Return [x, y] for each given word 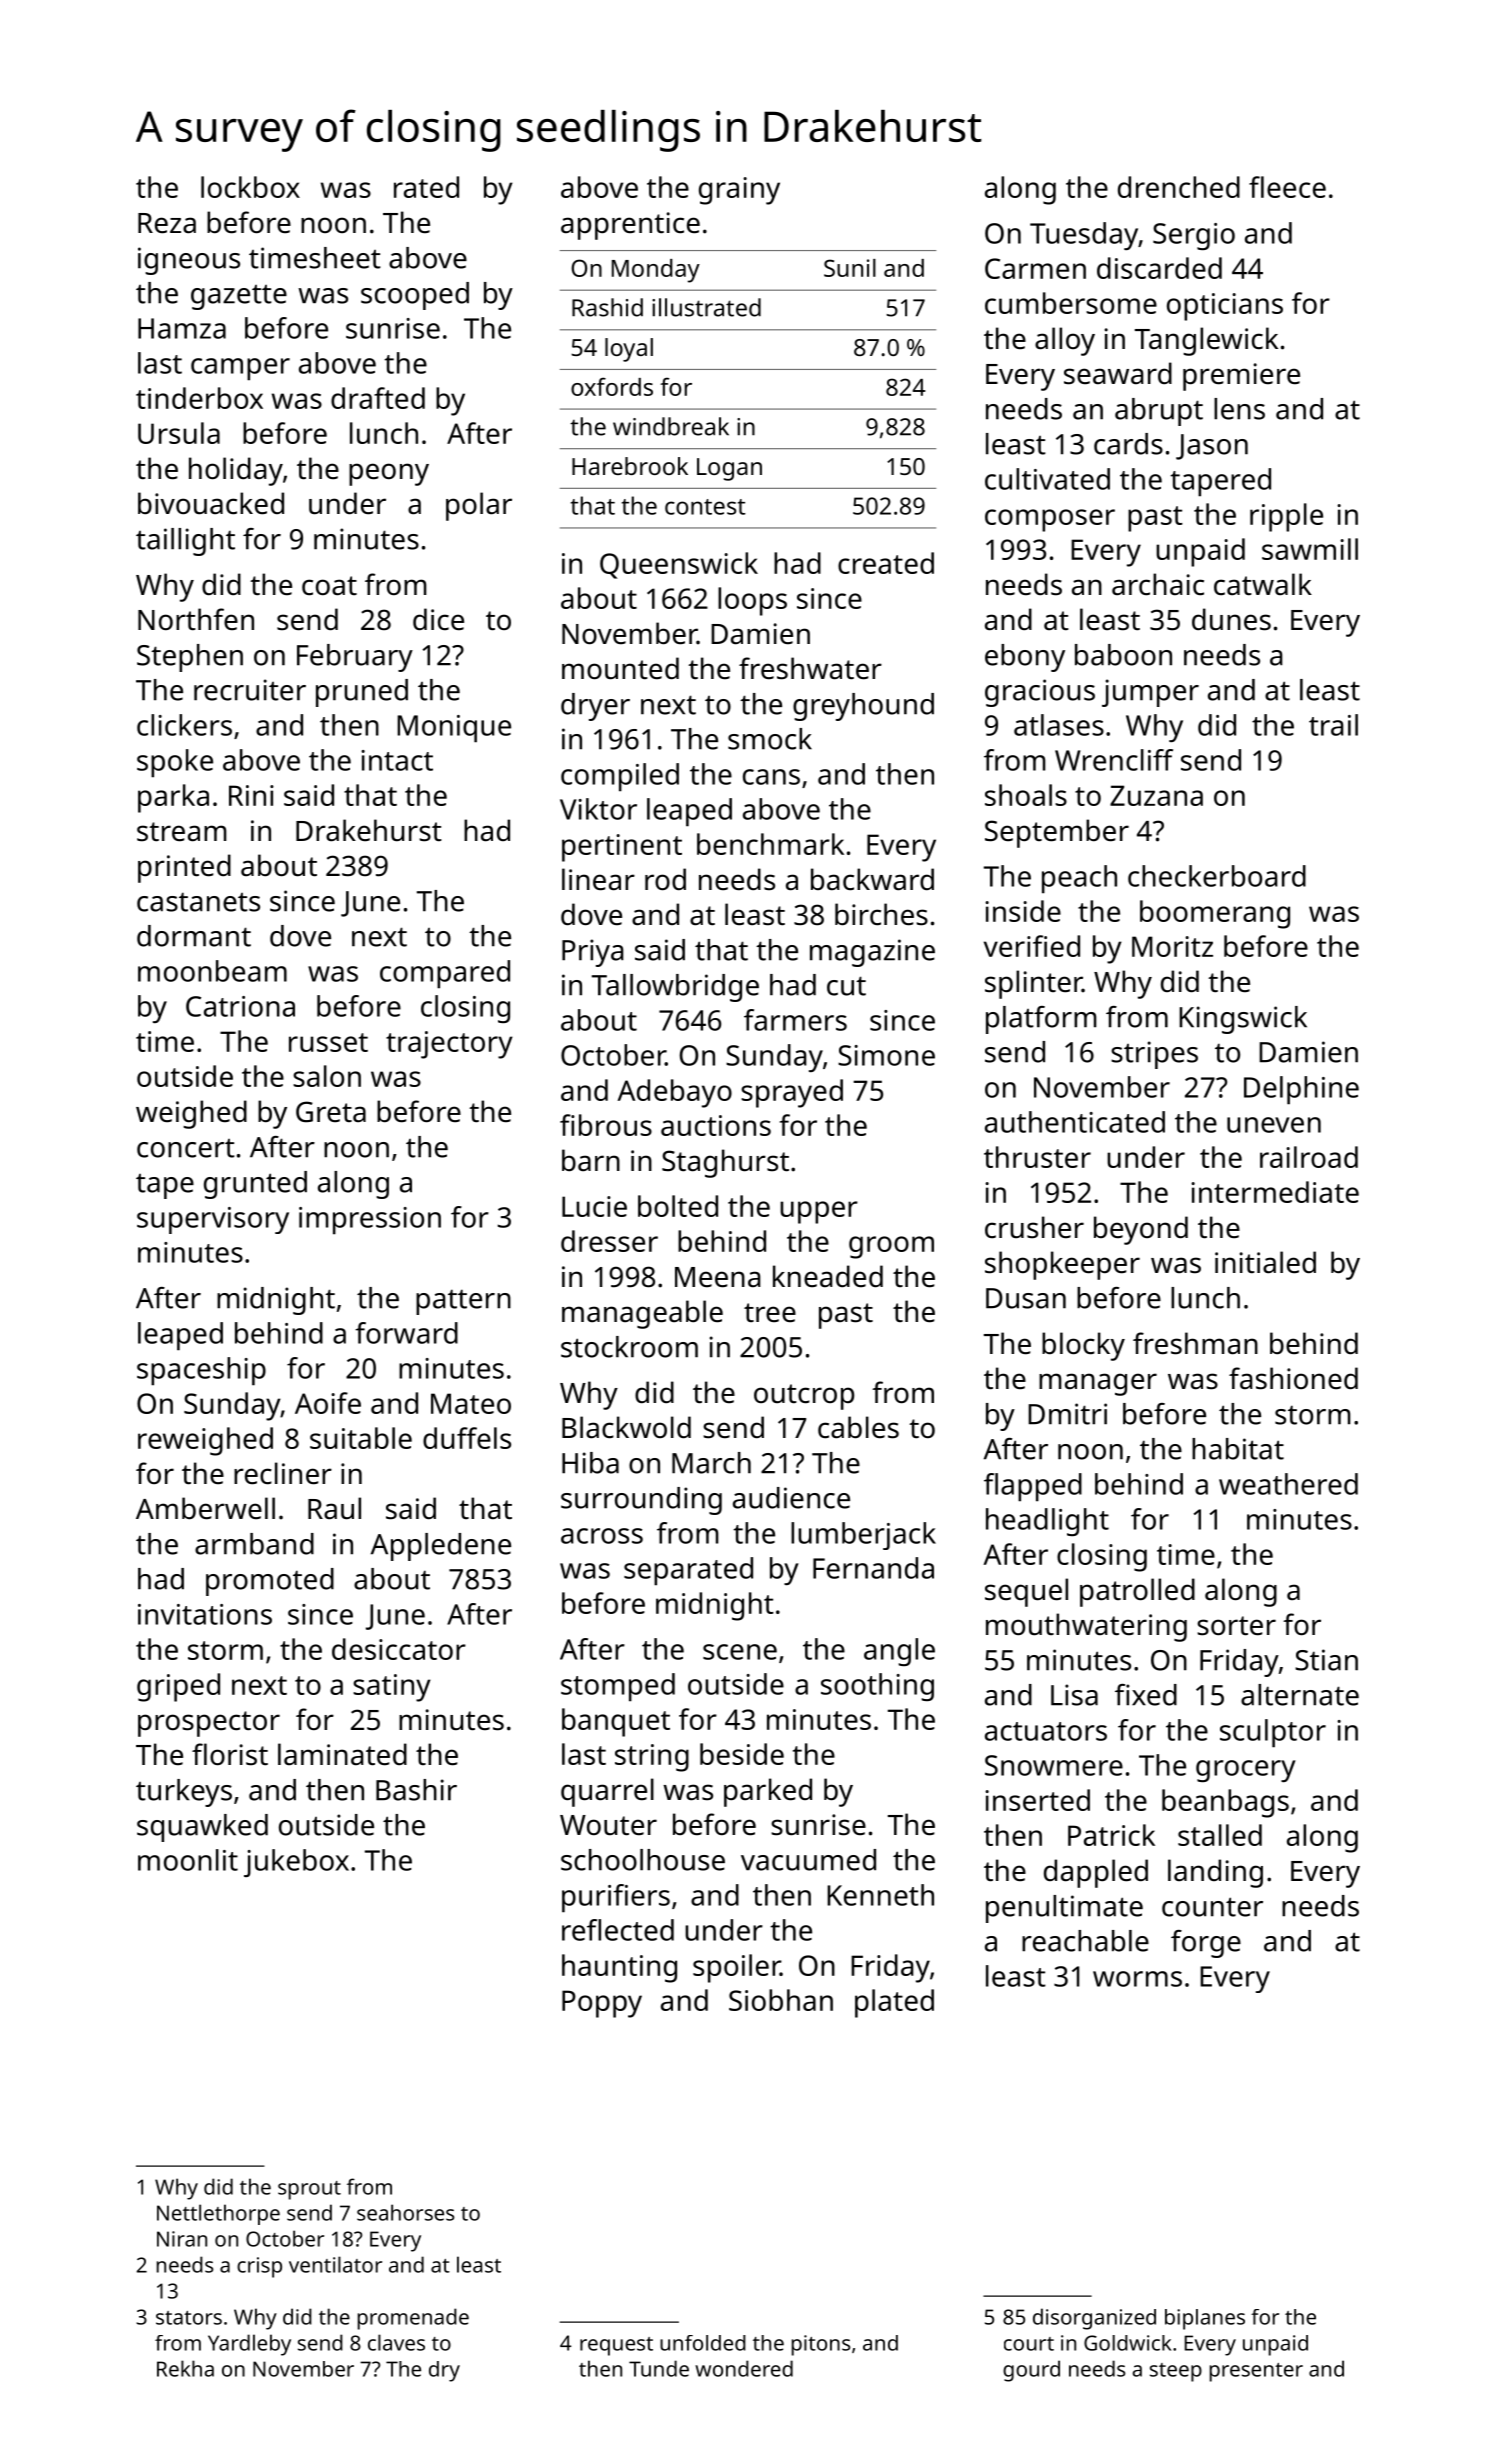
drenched [1179, 187]
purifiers [616, 1898]
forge [1206, 1944]
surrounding [641, 1501]
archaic [1158, 584]
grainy [739, 191]
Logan [729, 469]
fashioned [1293, 1378]
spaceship [201, 1371]
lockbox [250, 187]
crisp [259, 2267]
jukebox [296, 1863]
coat [329, 586]
